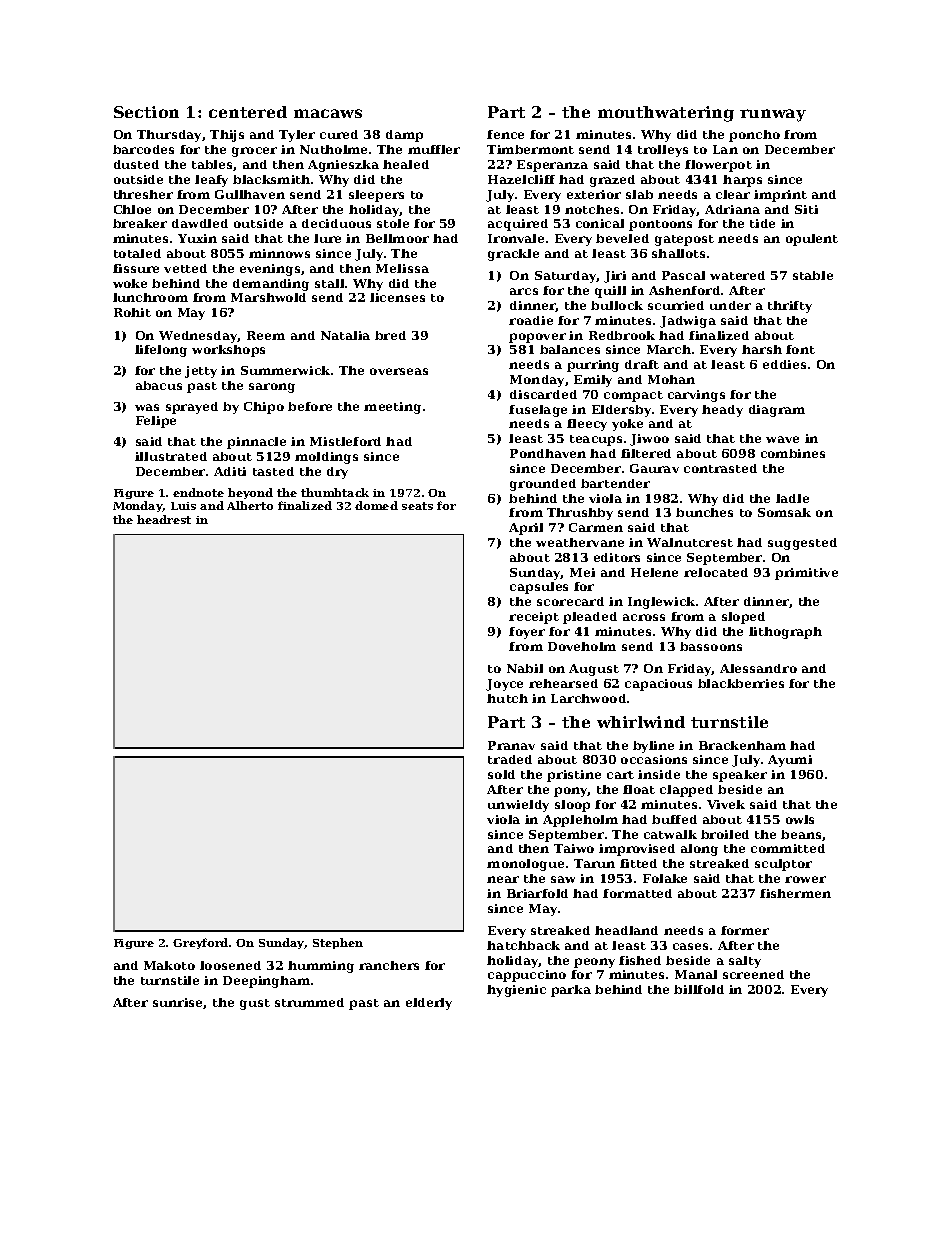  I want to click on Ayumi, so click(790, 761).
